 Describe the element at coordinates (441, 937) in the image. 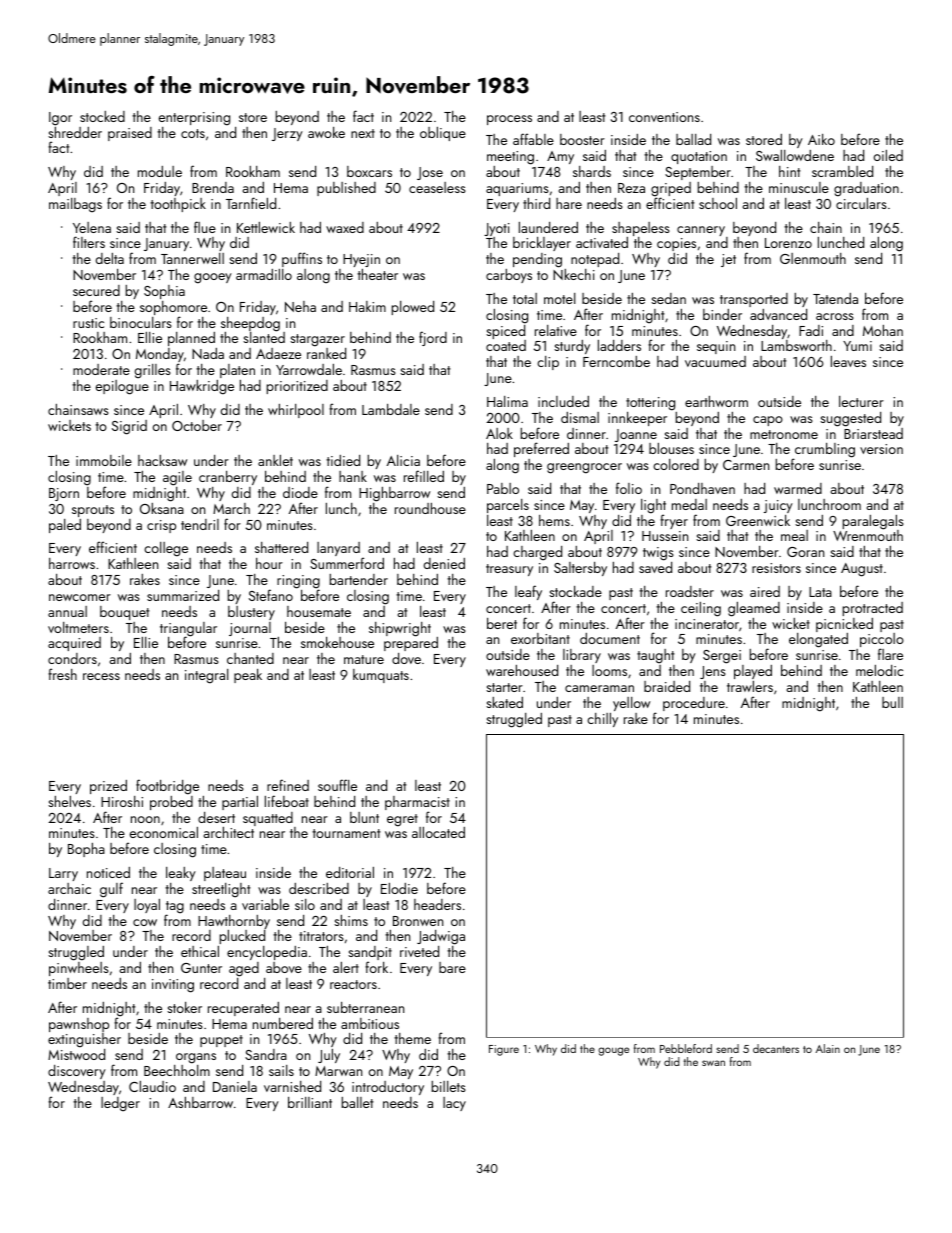

I see `Jadwiga` at that location.
